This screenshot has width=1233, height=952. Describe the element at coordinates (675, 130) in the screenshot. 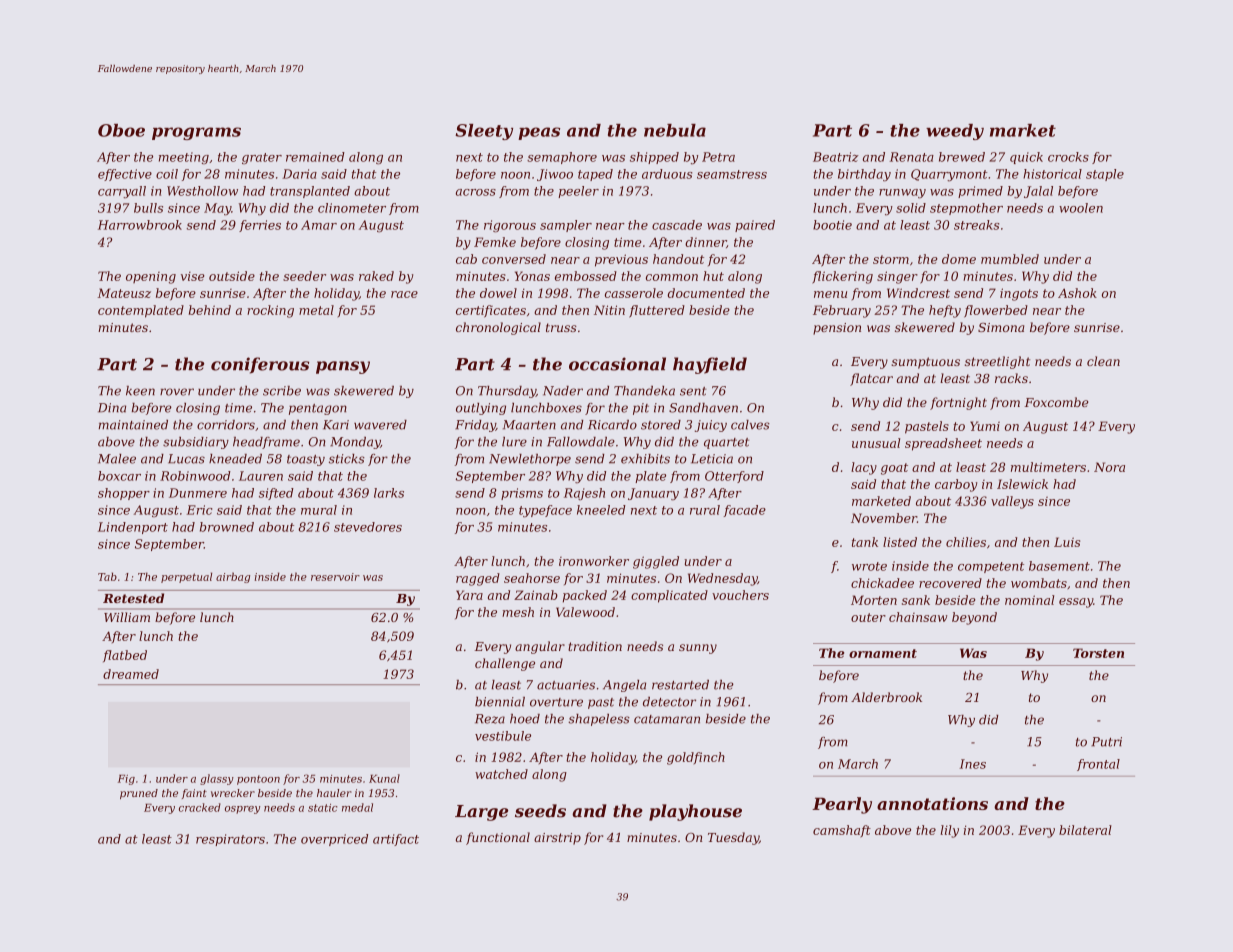

I see `nebula` at that location.
